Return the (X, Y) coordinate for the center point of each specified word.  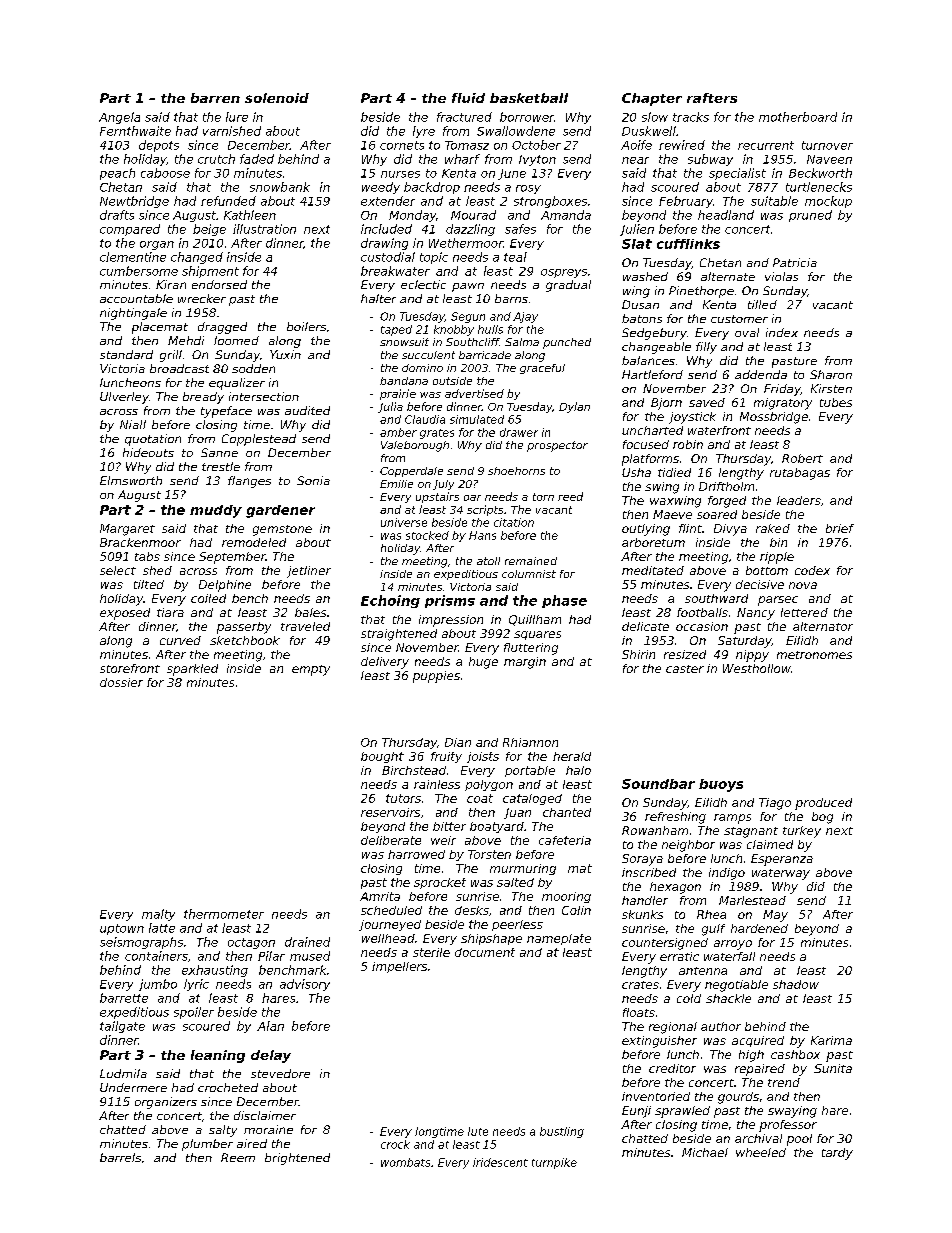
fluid (468, 98)
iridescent (500, 1162)
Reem (238, 1157)
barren (215, 98)
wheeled (761, 1152)
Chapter (652, 99)
